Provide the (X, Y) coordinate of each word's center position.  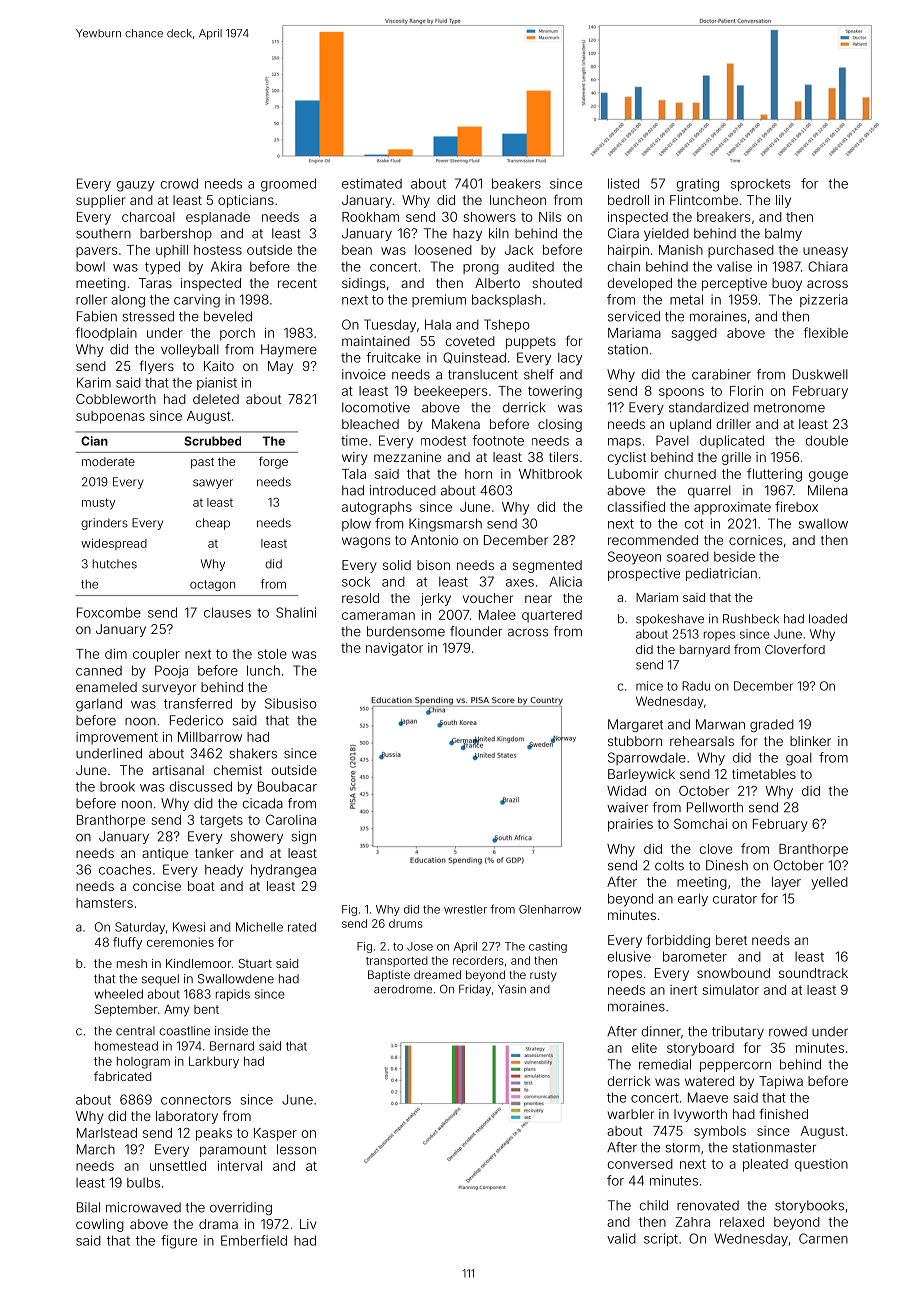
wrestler (465, 909)
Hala (438, 324)
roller (91, 300)
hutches (115, 564)
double (827, 440)
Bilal (88, 1207)
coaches (125, 869)
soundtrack (813, 973)
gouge (828, 476)
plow (356, 525)
